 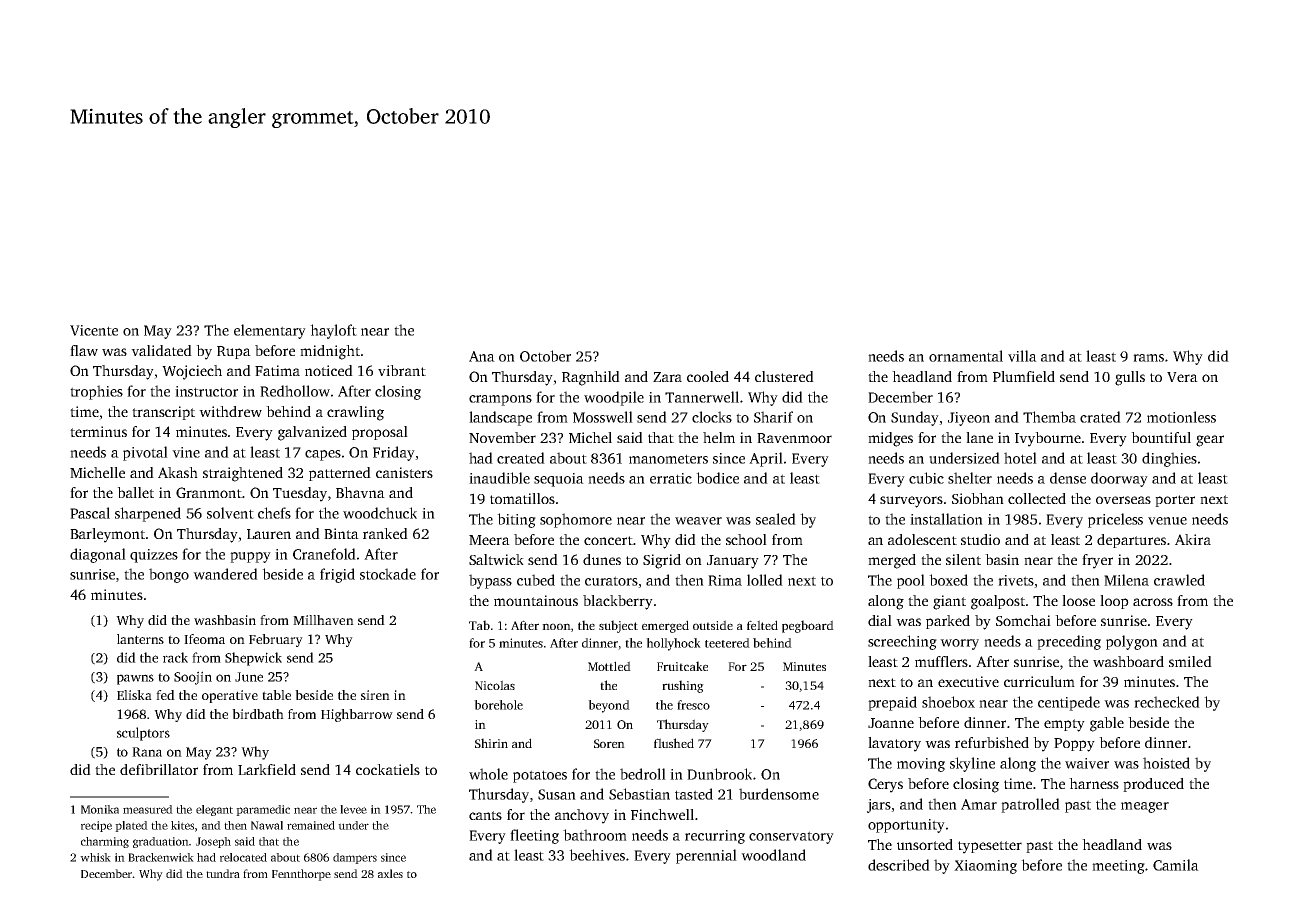 I want to click on smiled, so click(x=1190, y=661).
